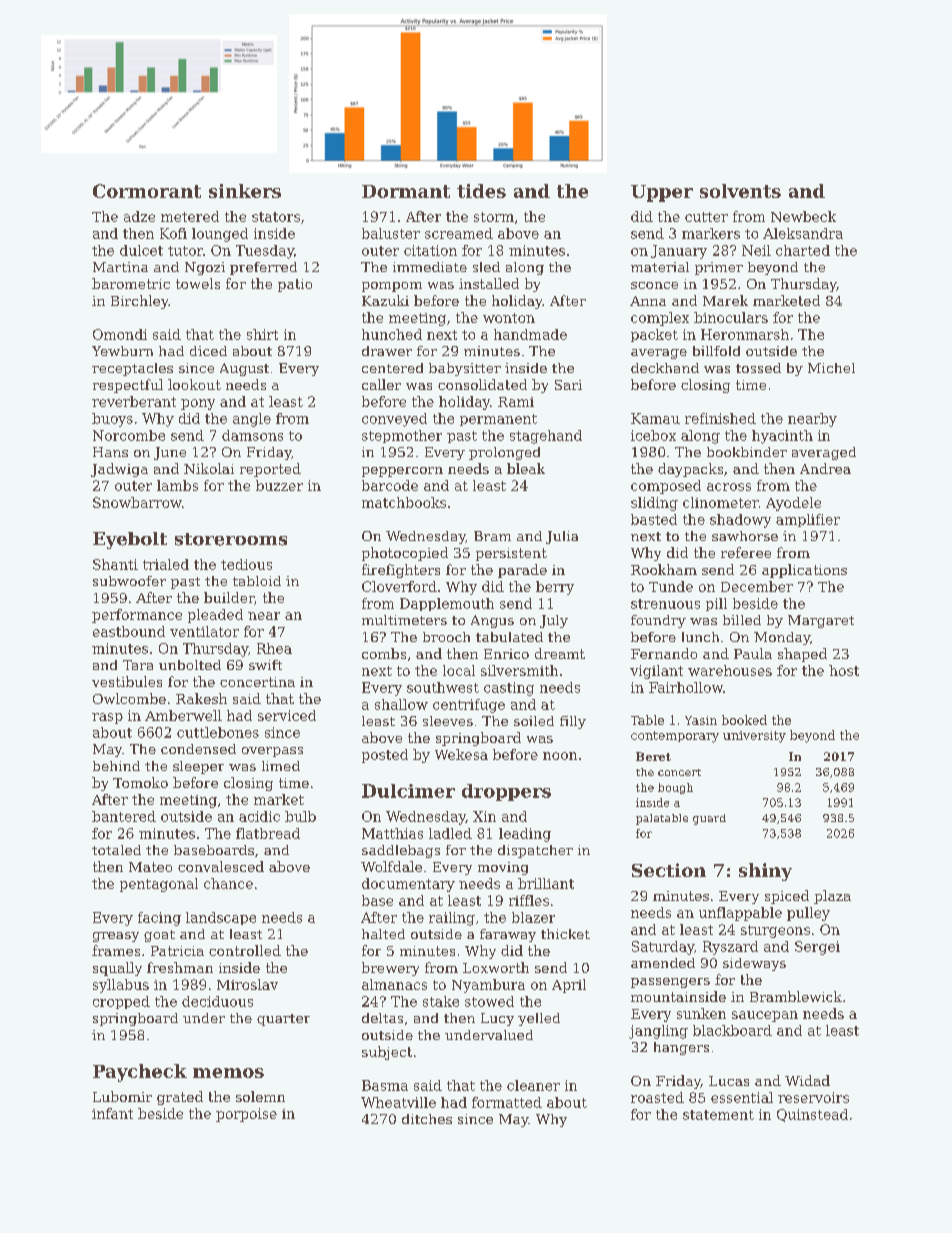 The height and width of the image is (1233, 952). Describe the element at coordinates (260, 1096) in the image. I see `solemn` at that location.
